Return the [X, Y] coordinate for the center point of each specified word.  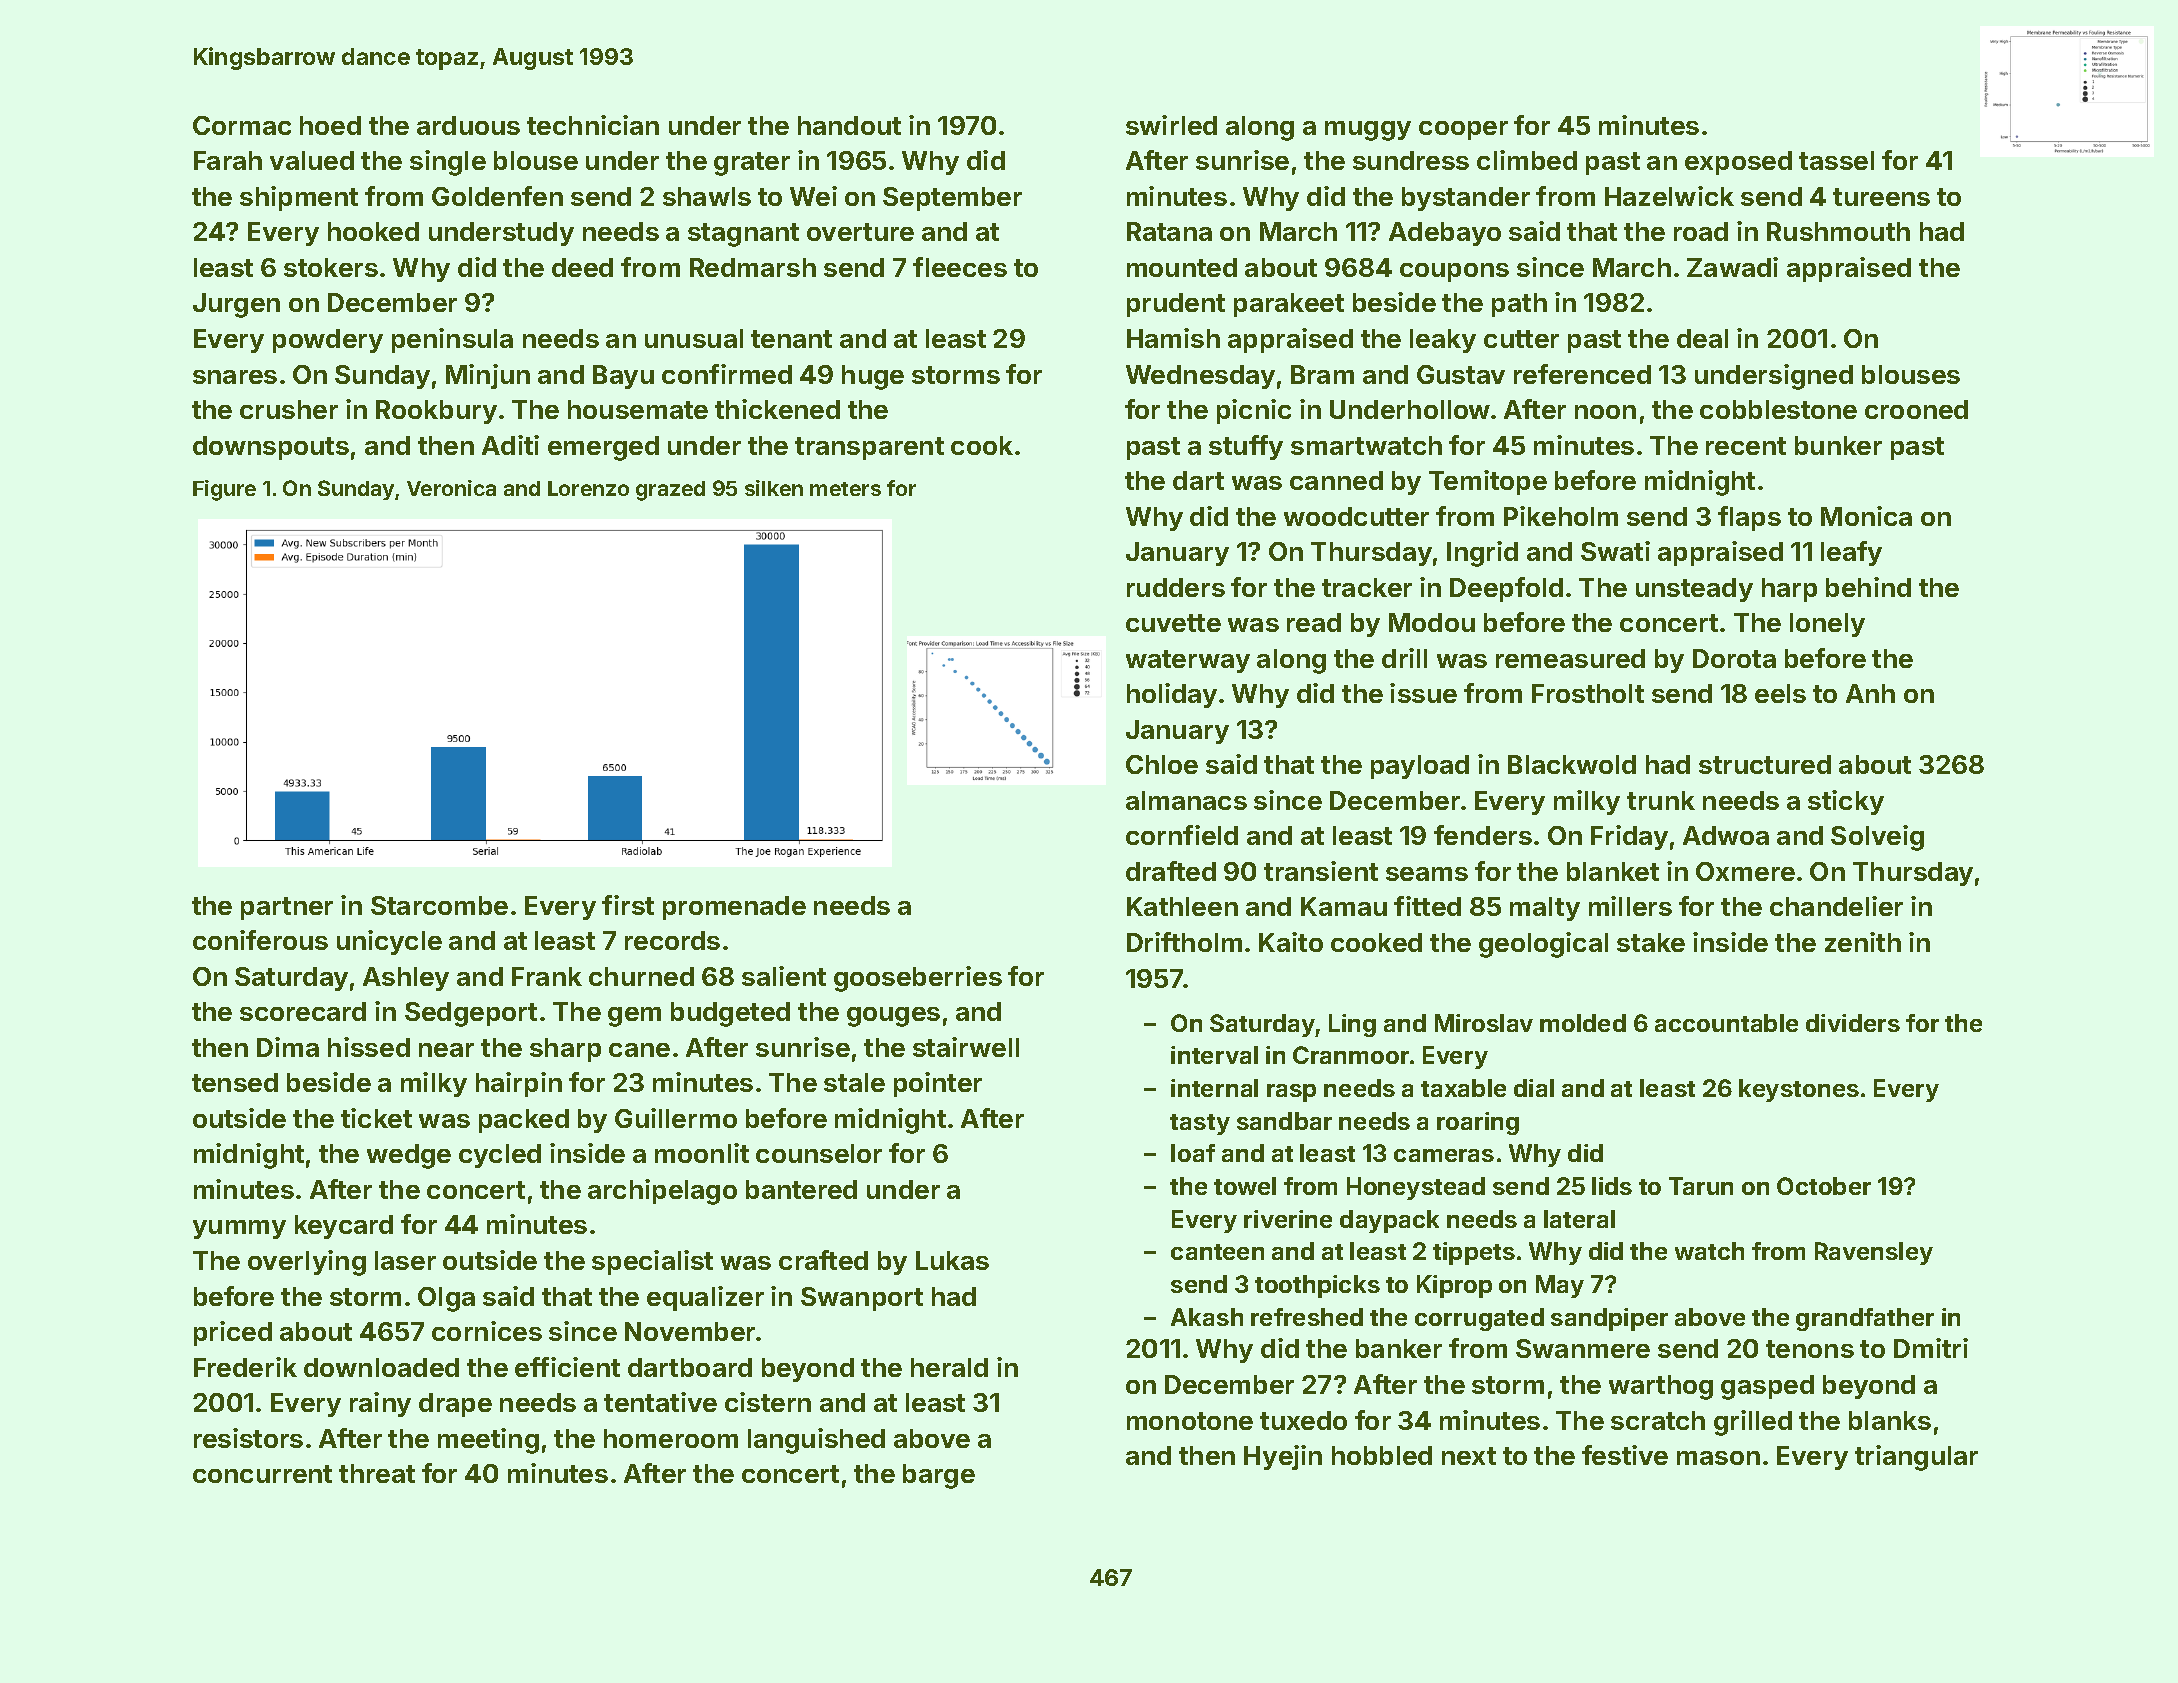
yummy [239, 1229]
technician [593, 125]
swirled [1171, 125]
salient [784, 976]
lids [1612, 1186]
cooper [1463, 130]
